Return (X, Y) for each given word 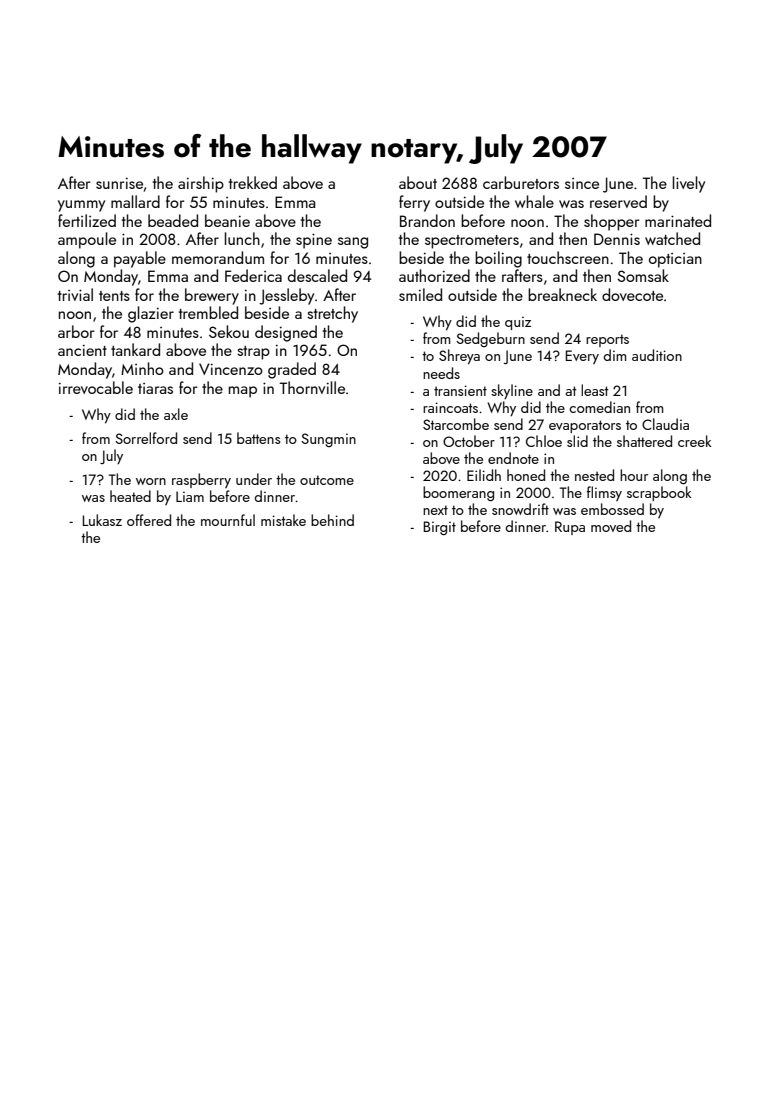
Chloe (544, 441)
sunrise (119, 183)
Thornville (312, 387)
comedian (599, 407)
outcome (327, 480)
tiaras (155, 388)
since (582, 183)
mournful (228, 520)
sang (353, 243)
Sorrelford (146, 438)
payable (140, 259)
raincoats (450, 407)
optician (675, 260)
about (418, 182)
